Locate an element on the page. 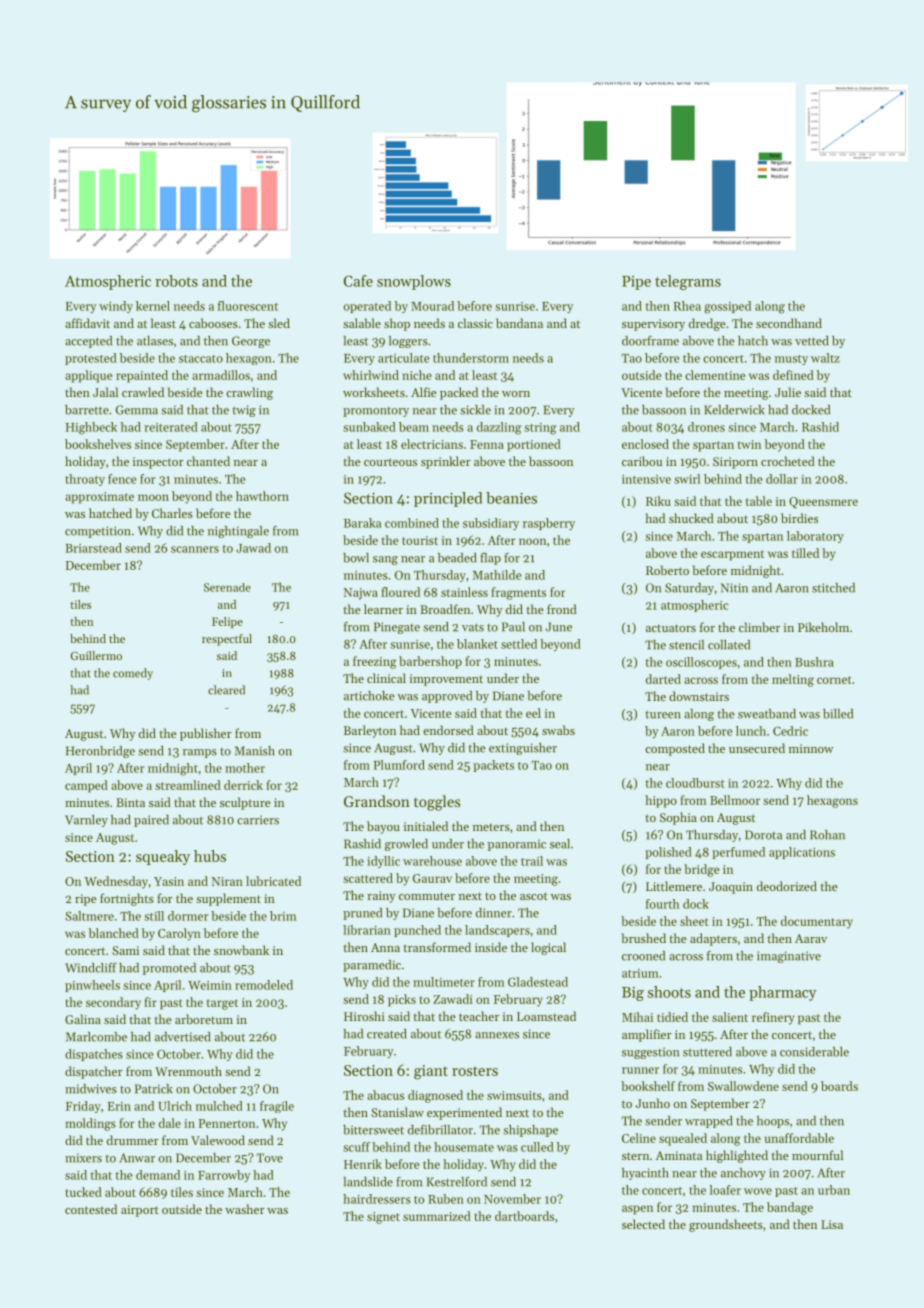 The height and width of the page is (1308, 924). airport is located at coordinates (140, 1211).
